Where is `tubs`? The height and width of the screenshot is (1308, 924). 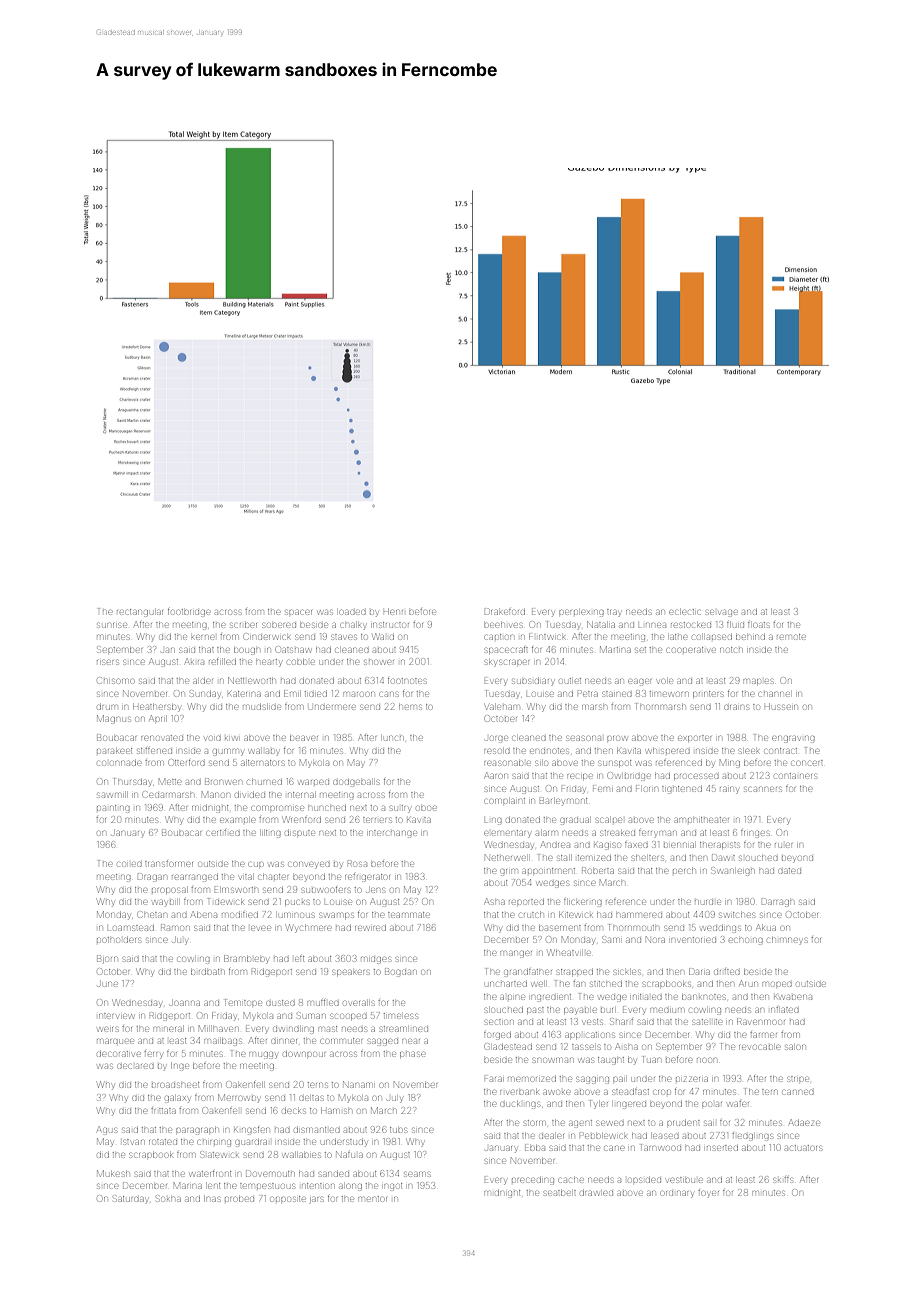 tubs is located at coordinates (398, 1130).
